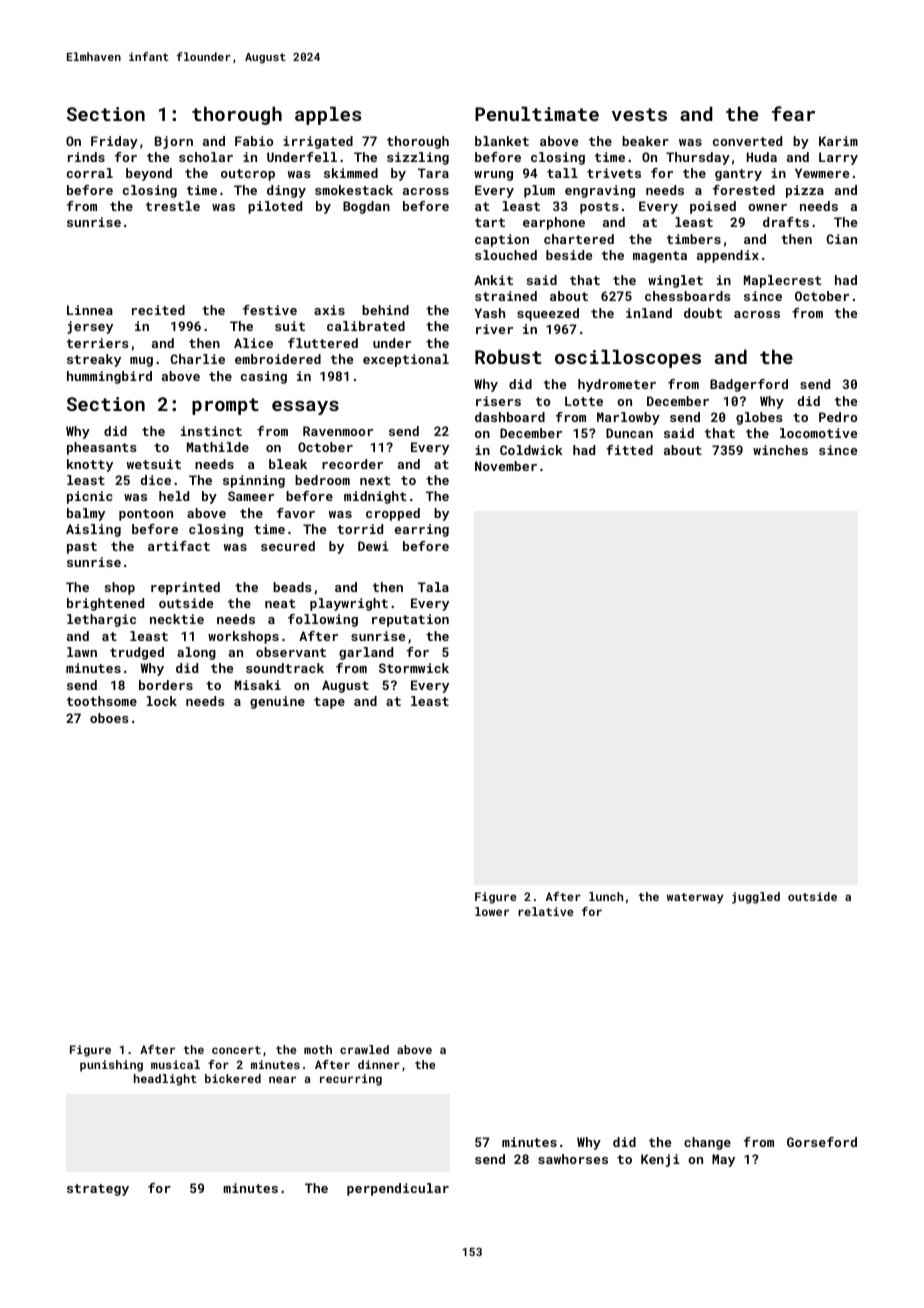 This screenshot has width=924, height=1308. I want to click on Penultimate, so click(537, 113).
